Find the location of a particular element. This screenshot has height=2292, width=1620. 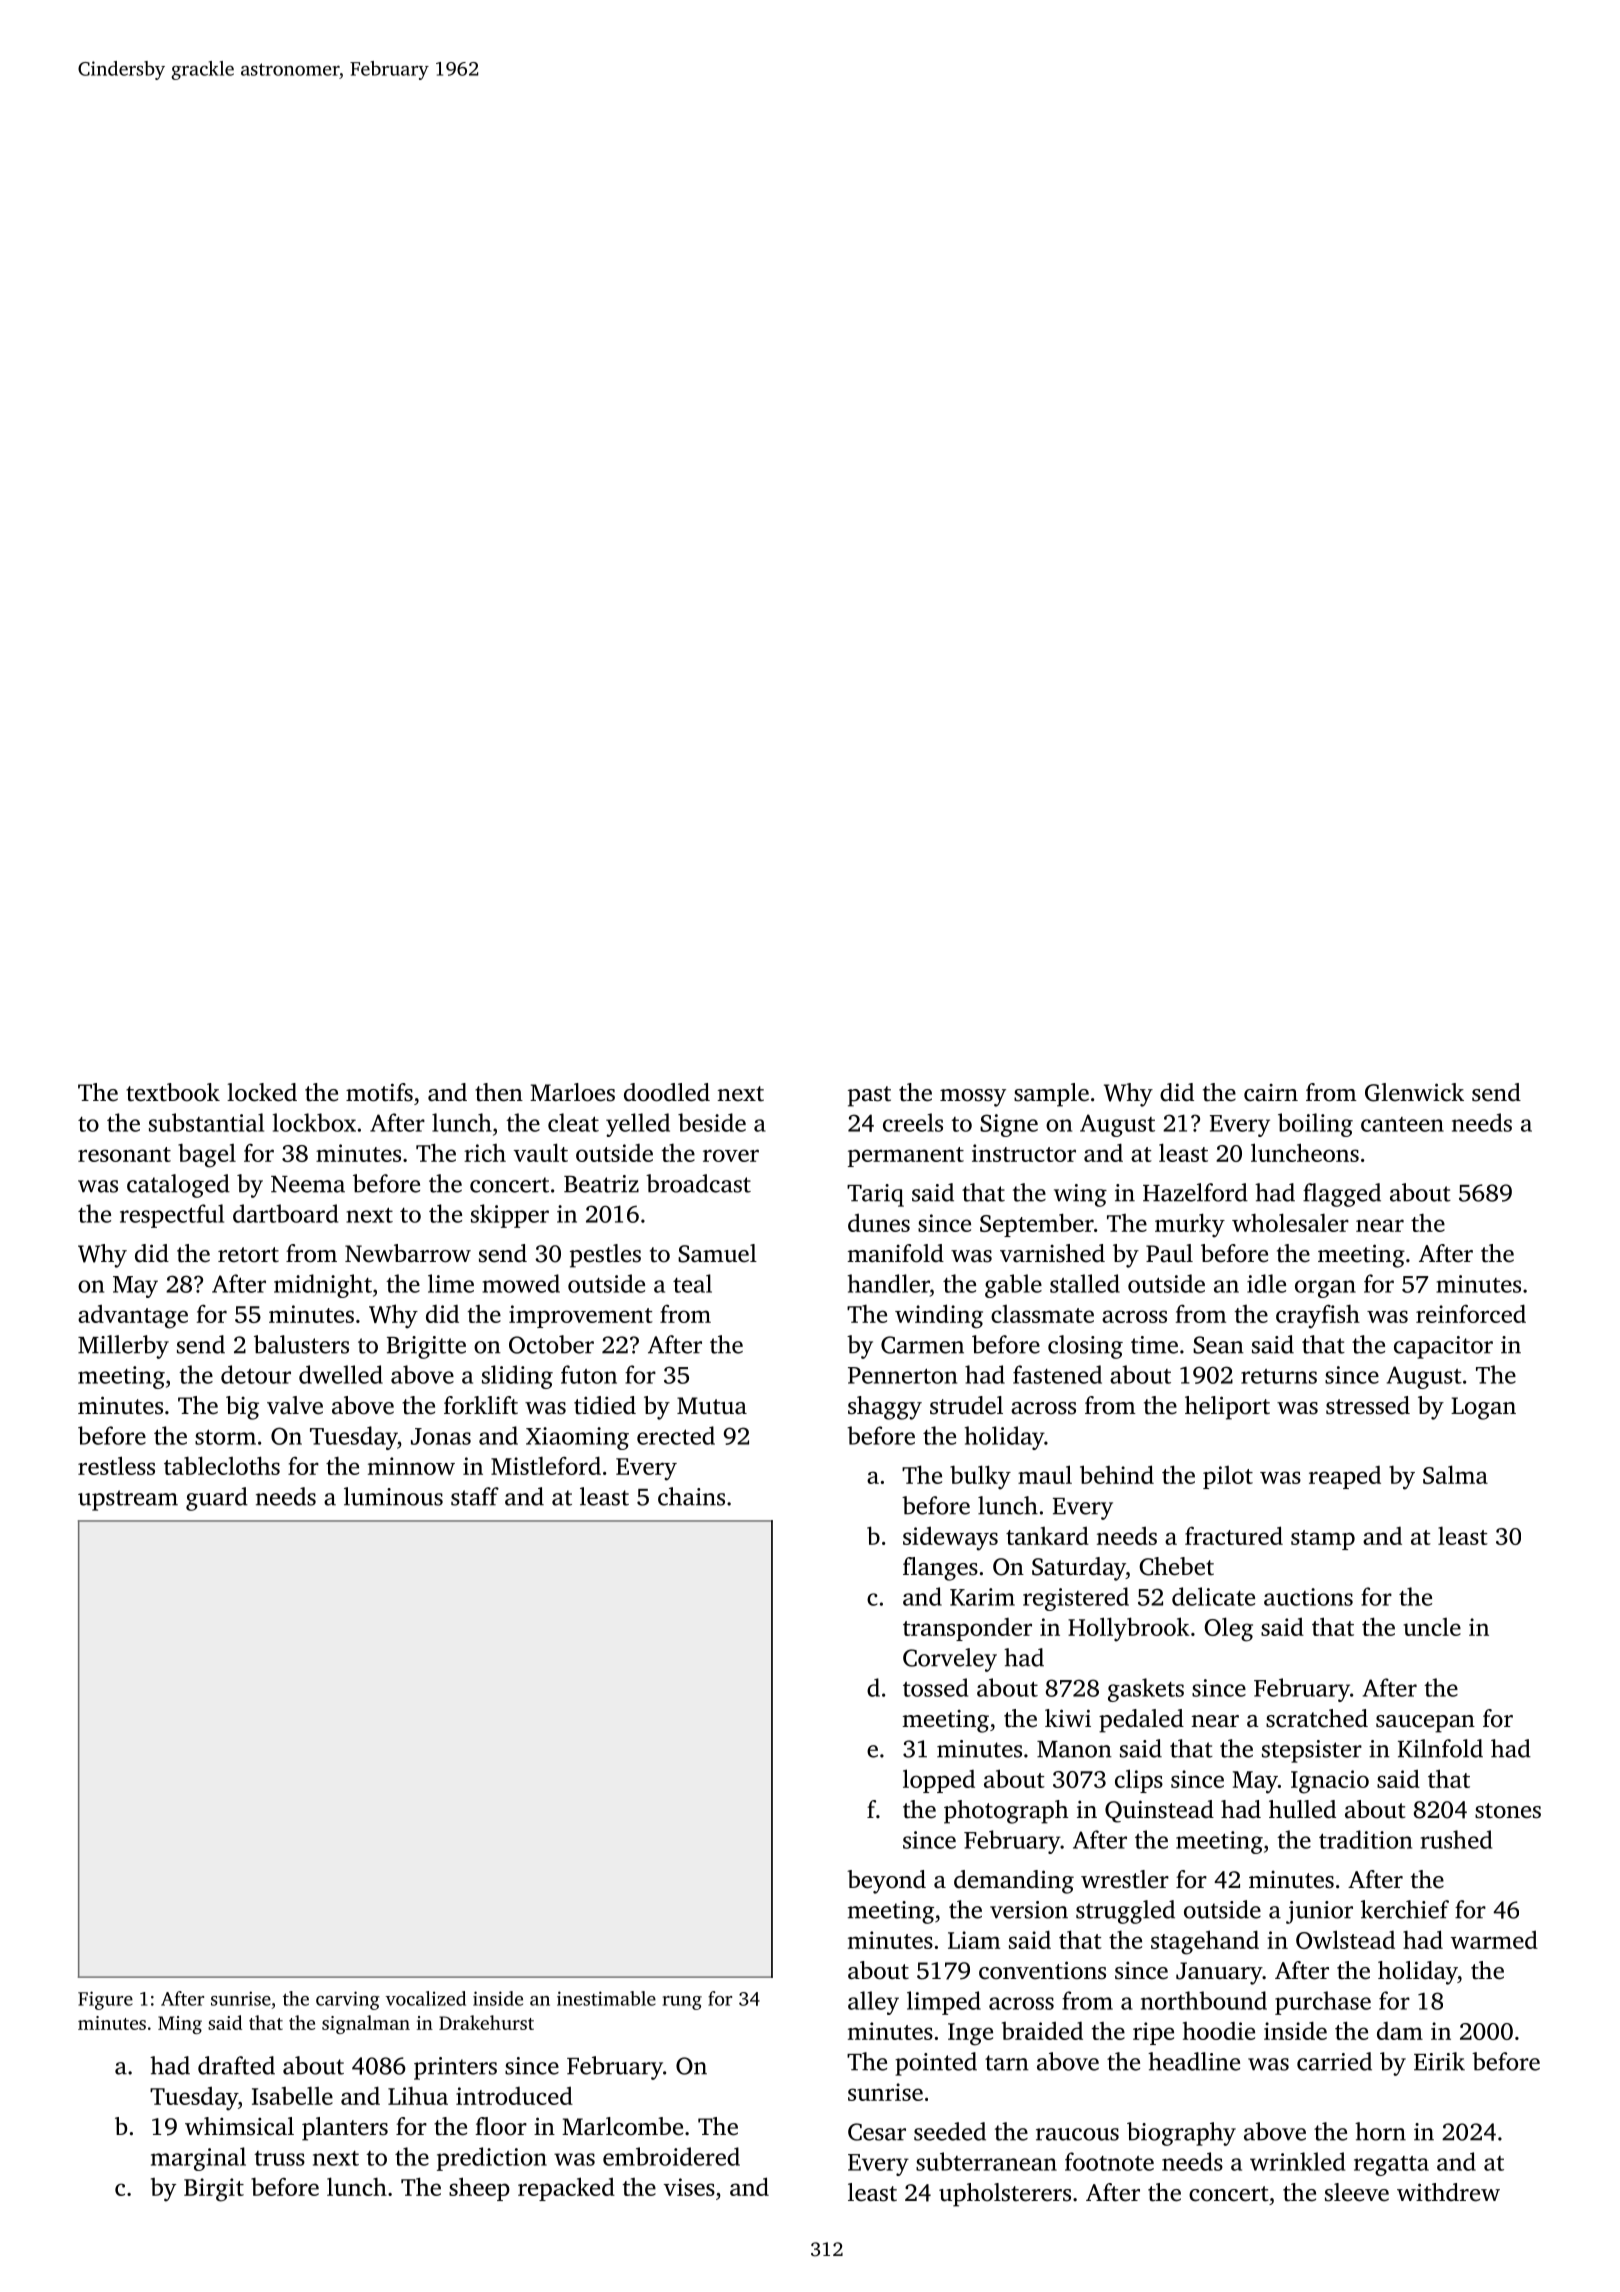

sheep is located at coordinates (479, 2189).
